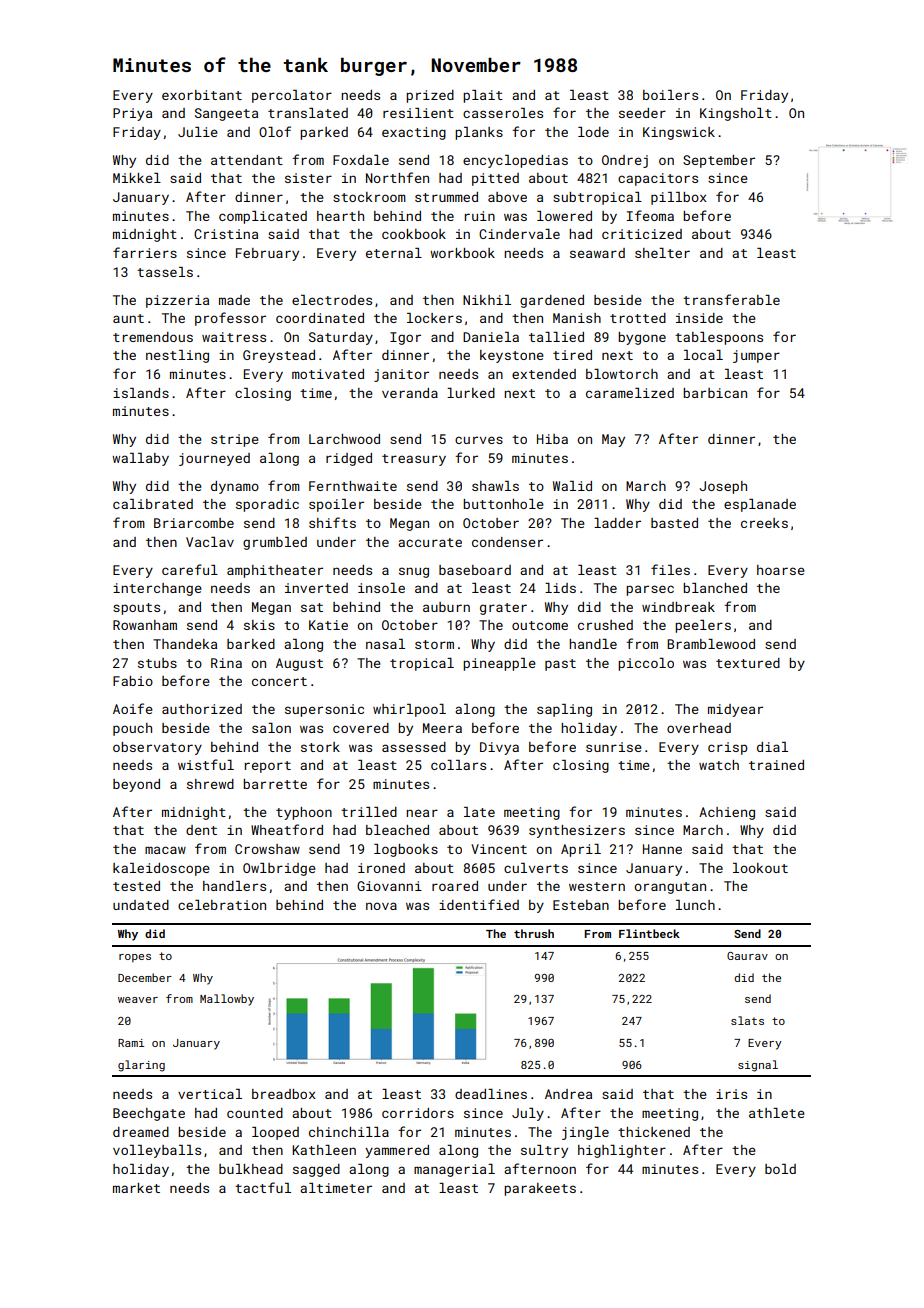 The width and height of the screenshot is (924, 1308). I want to click on boilers, so click(670, 95).
